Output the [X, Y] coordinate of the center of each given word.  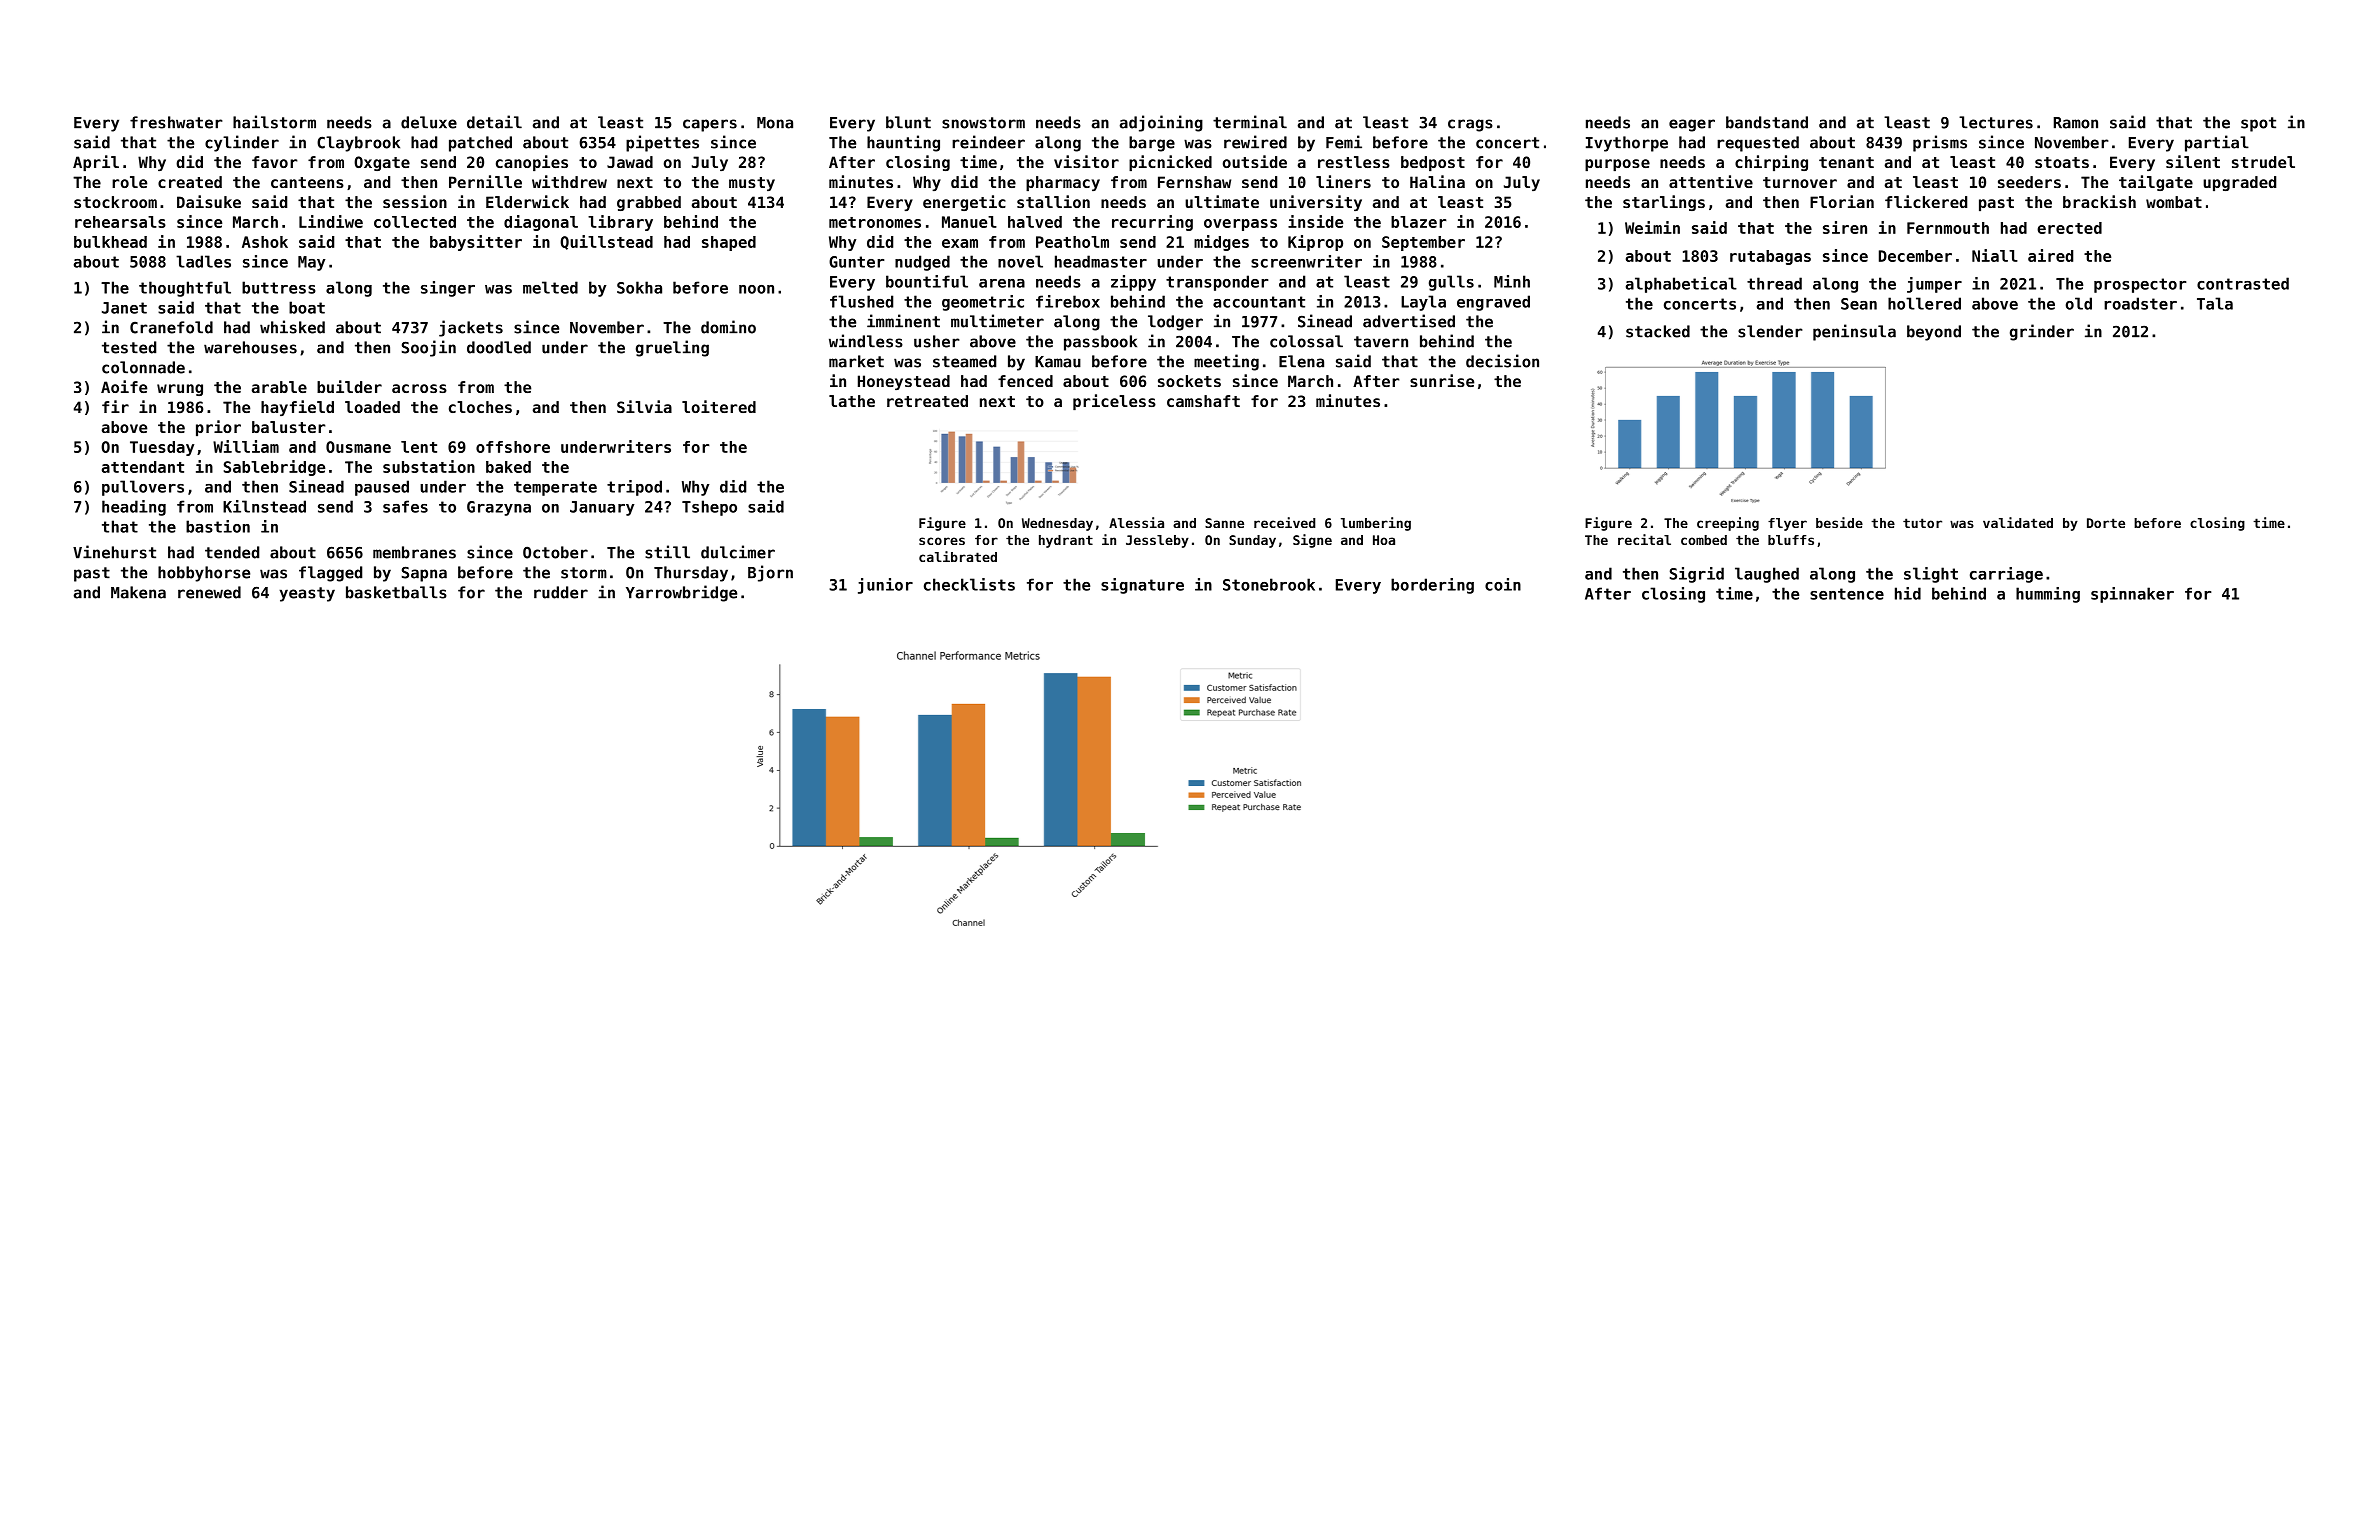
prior [218, 428]
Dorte [2106, 523]
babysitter [476, 243]
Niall [1995, 255]
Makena [138, 592]
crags [1470, 125]
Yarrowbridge [681, 593]
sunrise [1442, 380]
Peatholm [1072, 242]
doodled [499, 347]
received [1284, 522]
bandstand [1767, 122]
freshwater [176, 122]
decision [1502, 361]
